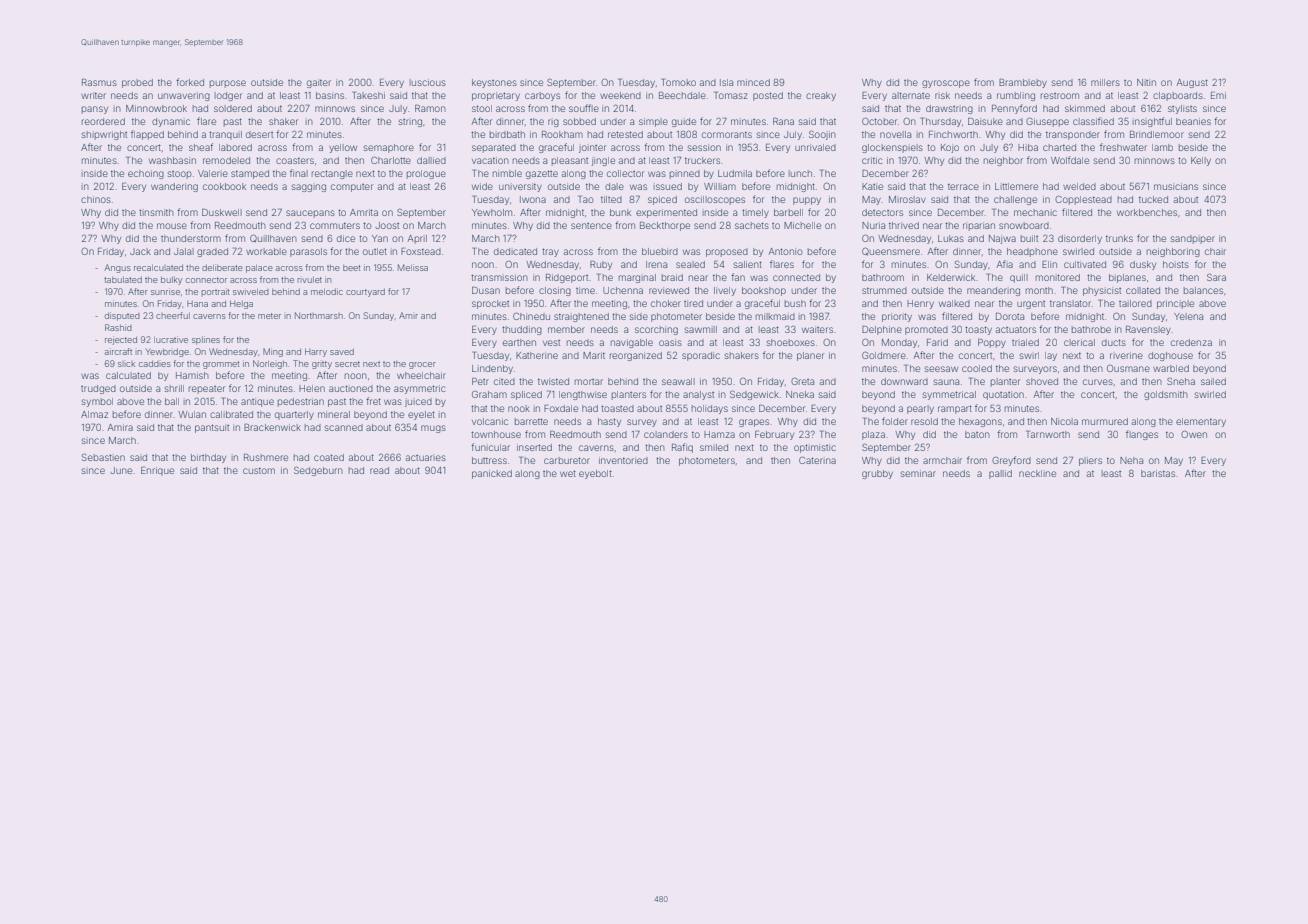 The image size is (1308, 924). What do you see at coordinates (156, 108) in the screenshot?
I see `Minnowbrook` at bounding box center [156, 108].
